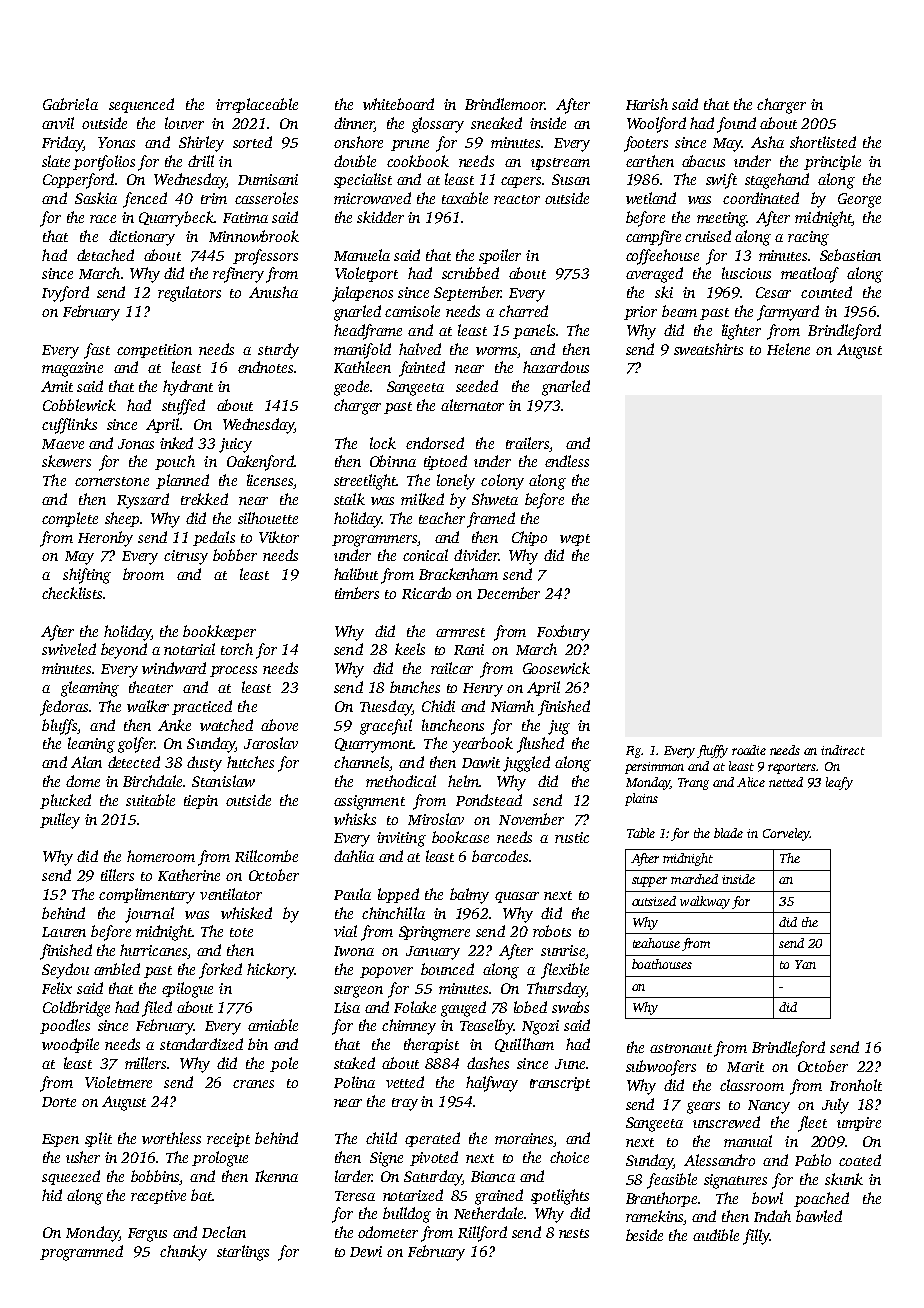  What do you see at coordinates (266, 856) in the page?
I see `Rillcombe` at bounding box center [266, 856].
